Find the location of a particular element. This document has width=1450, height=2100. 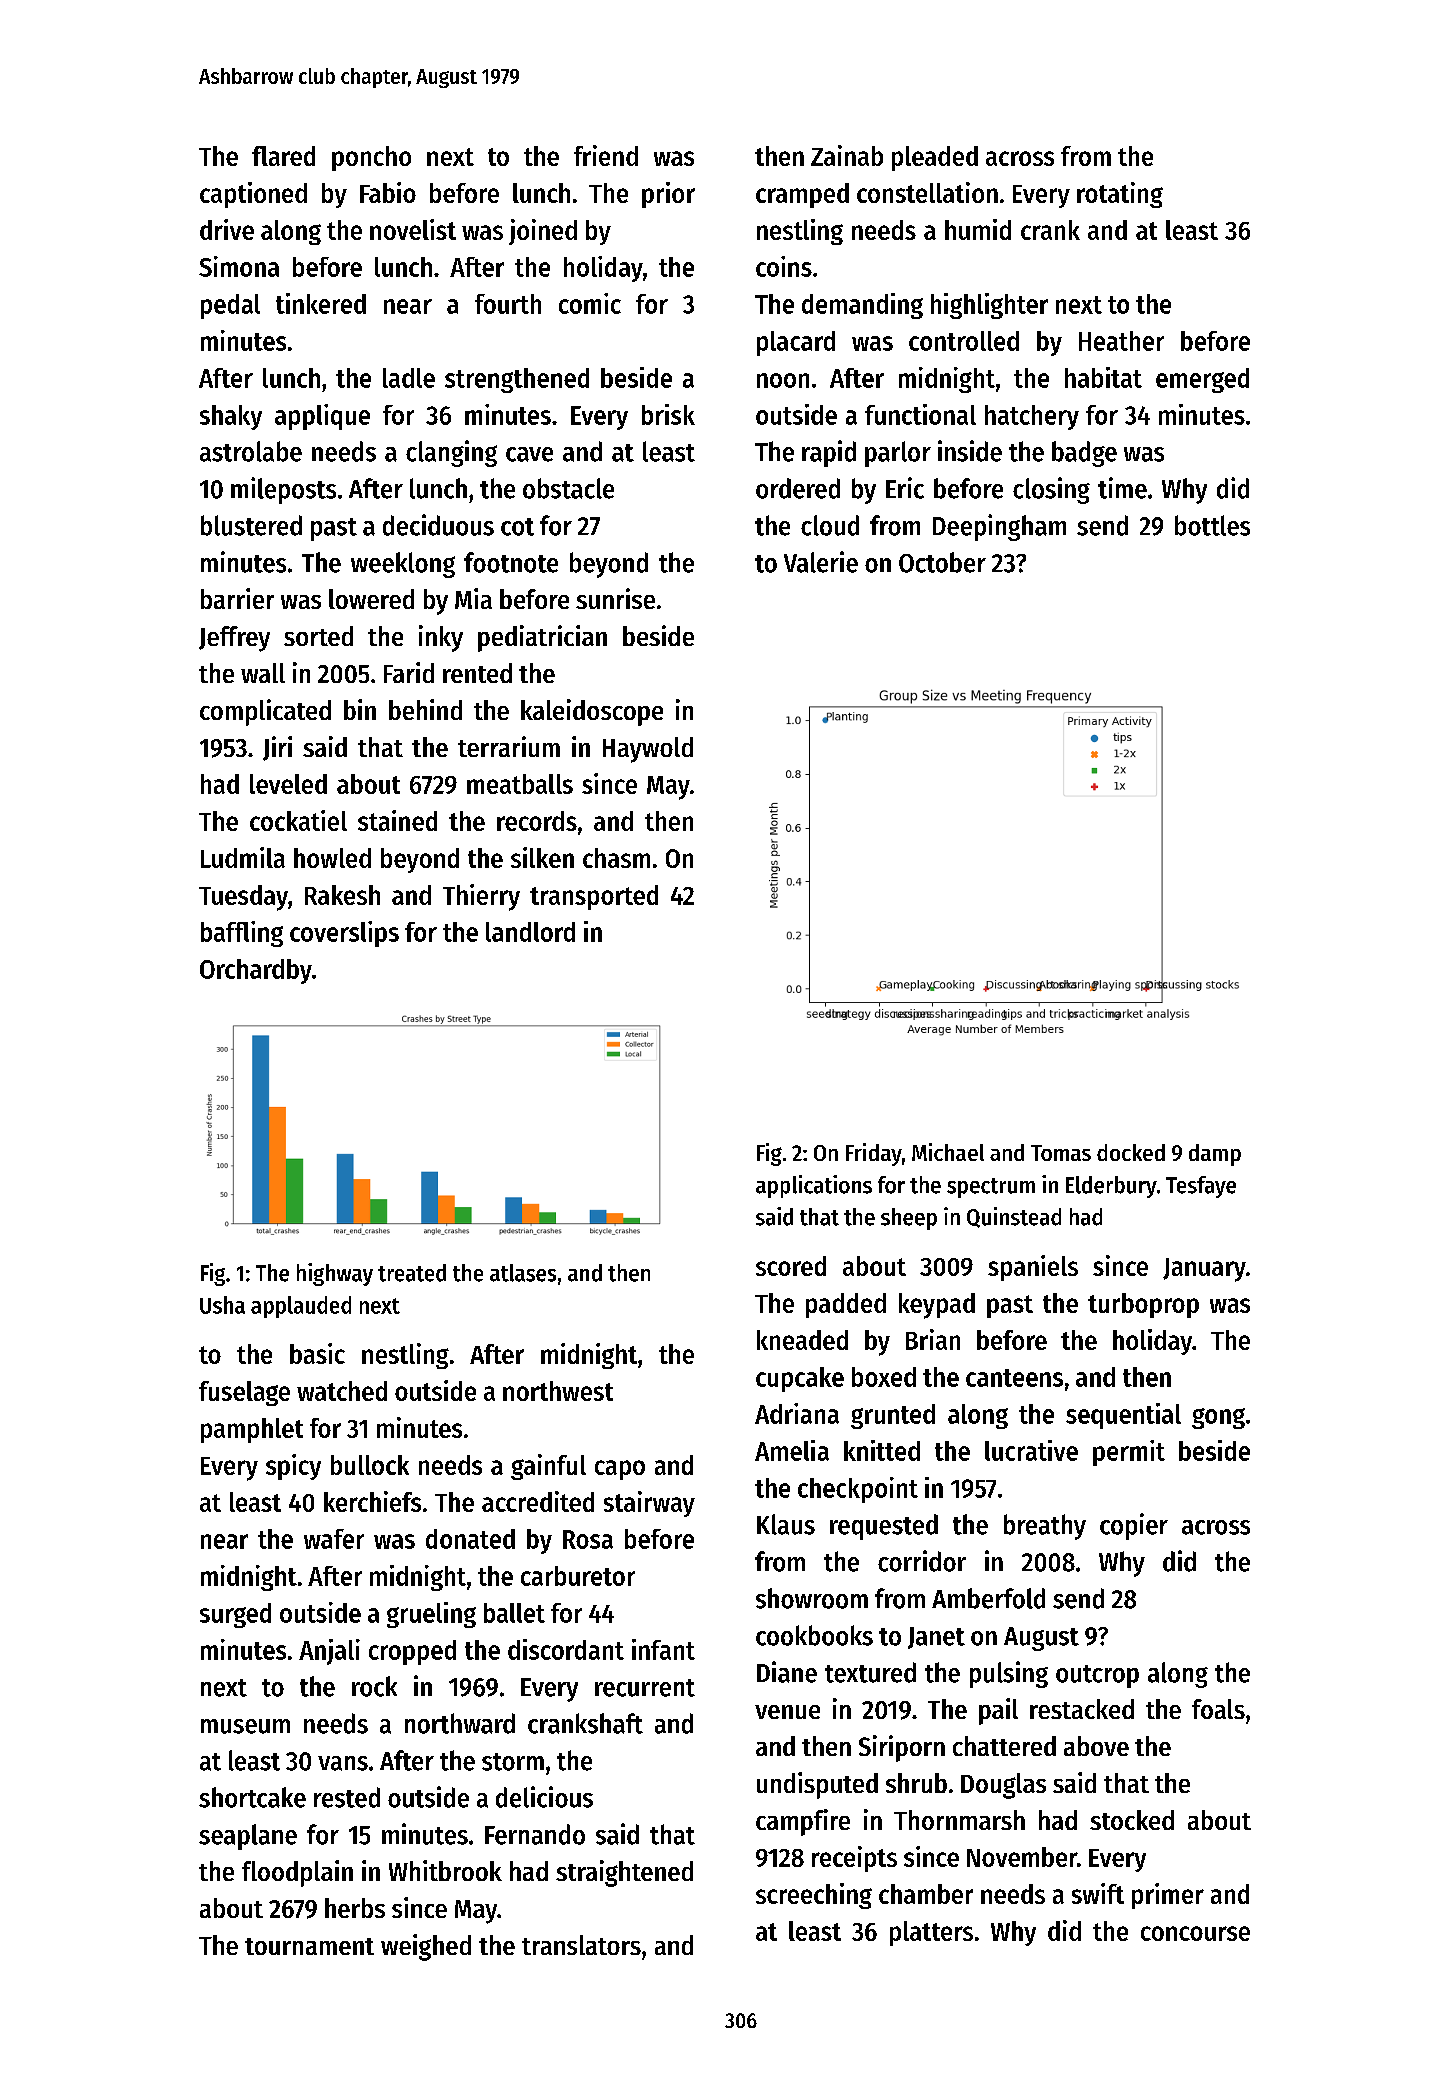

tournament is located at coordinates (309, 1946).
